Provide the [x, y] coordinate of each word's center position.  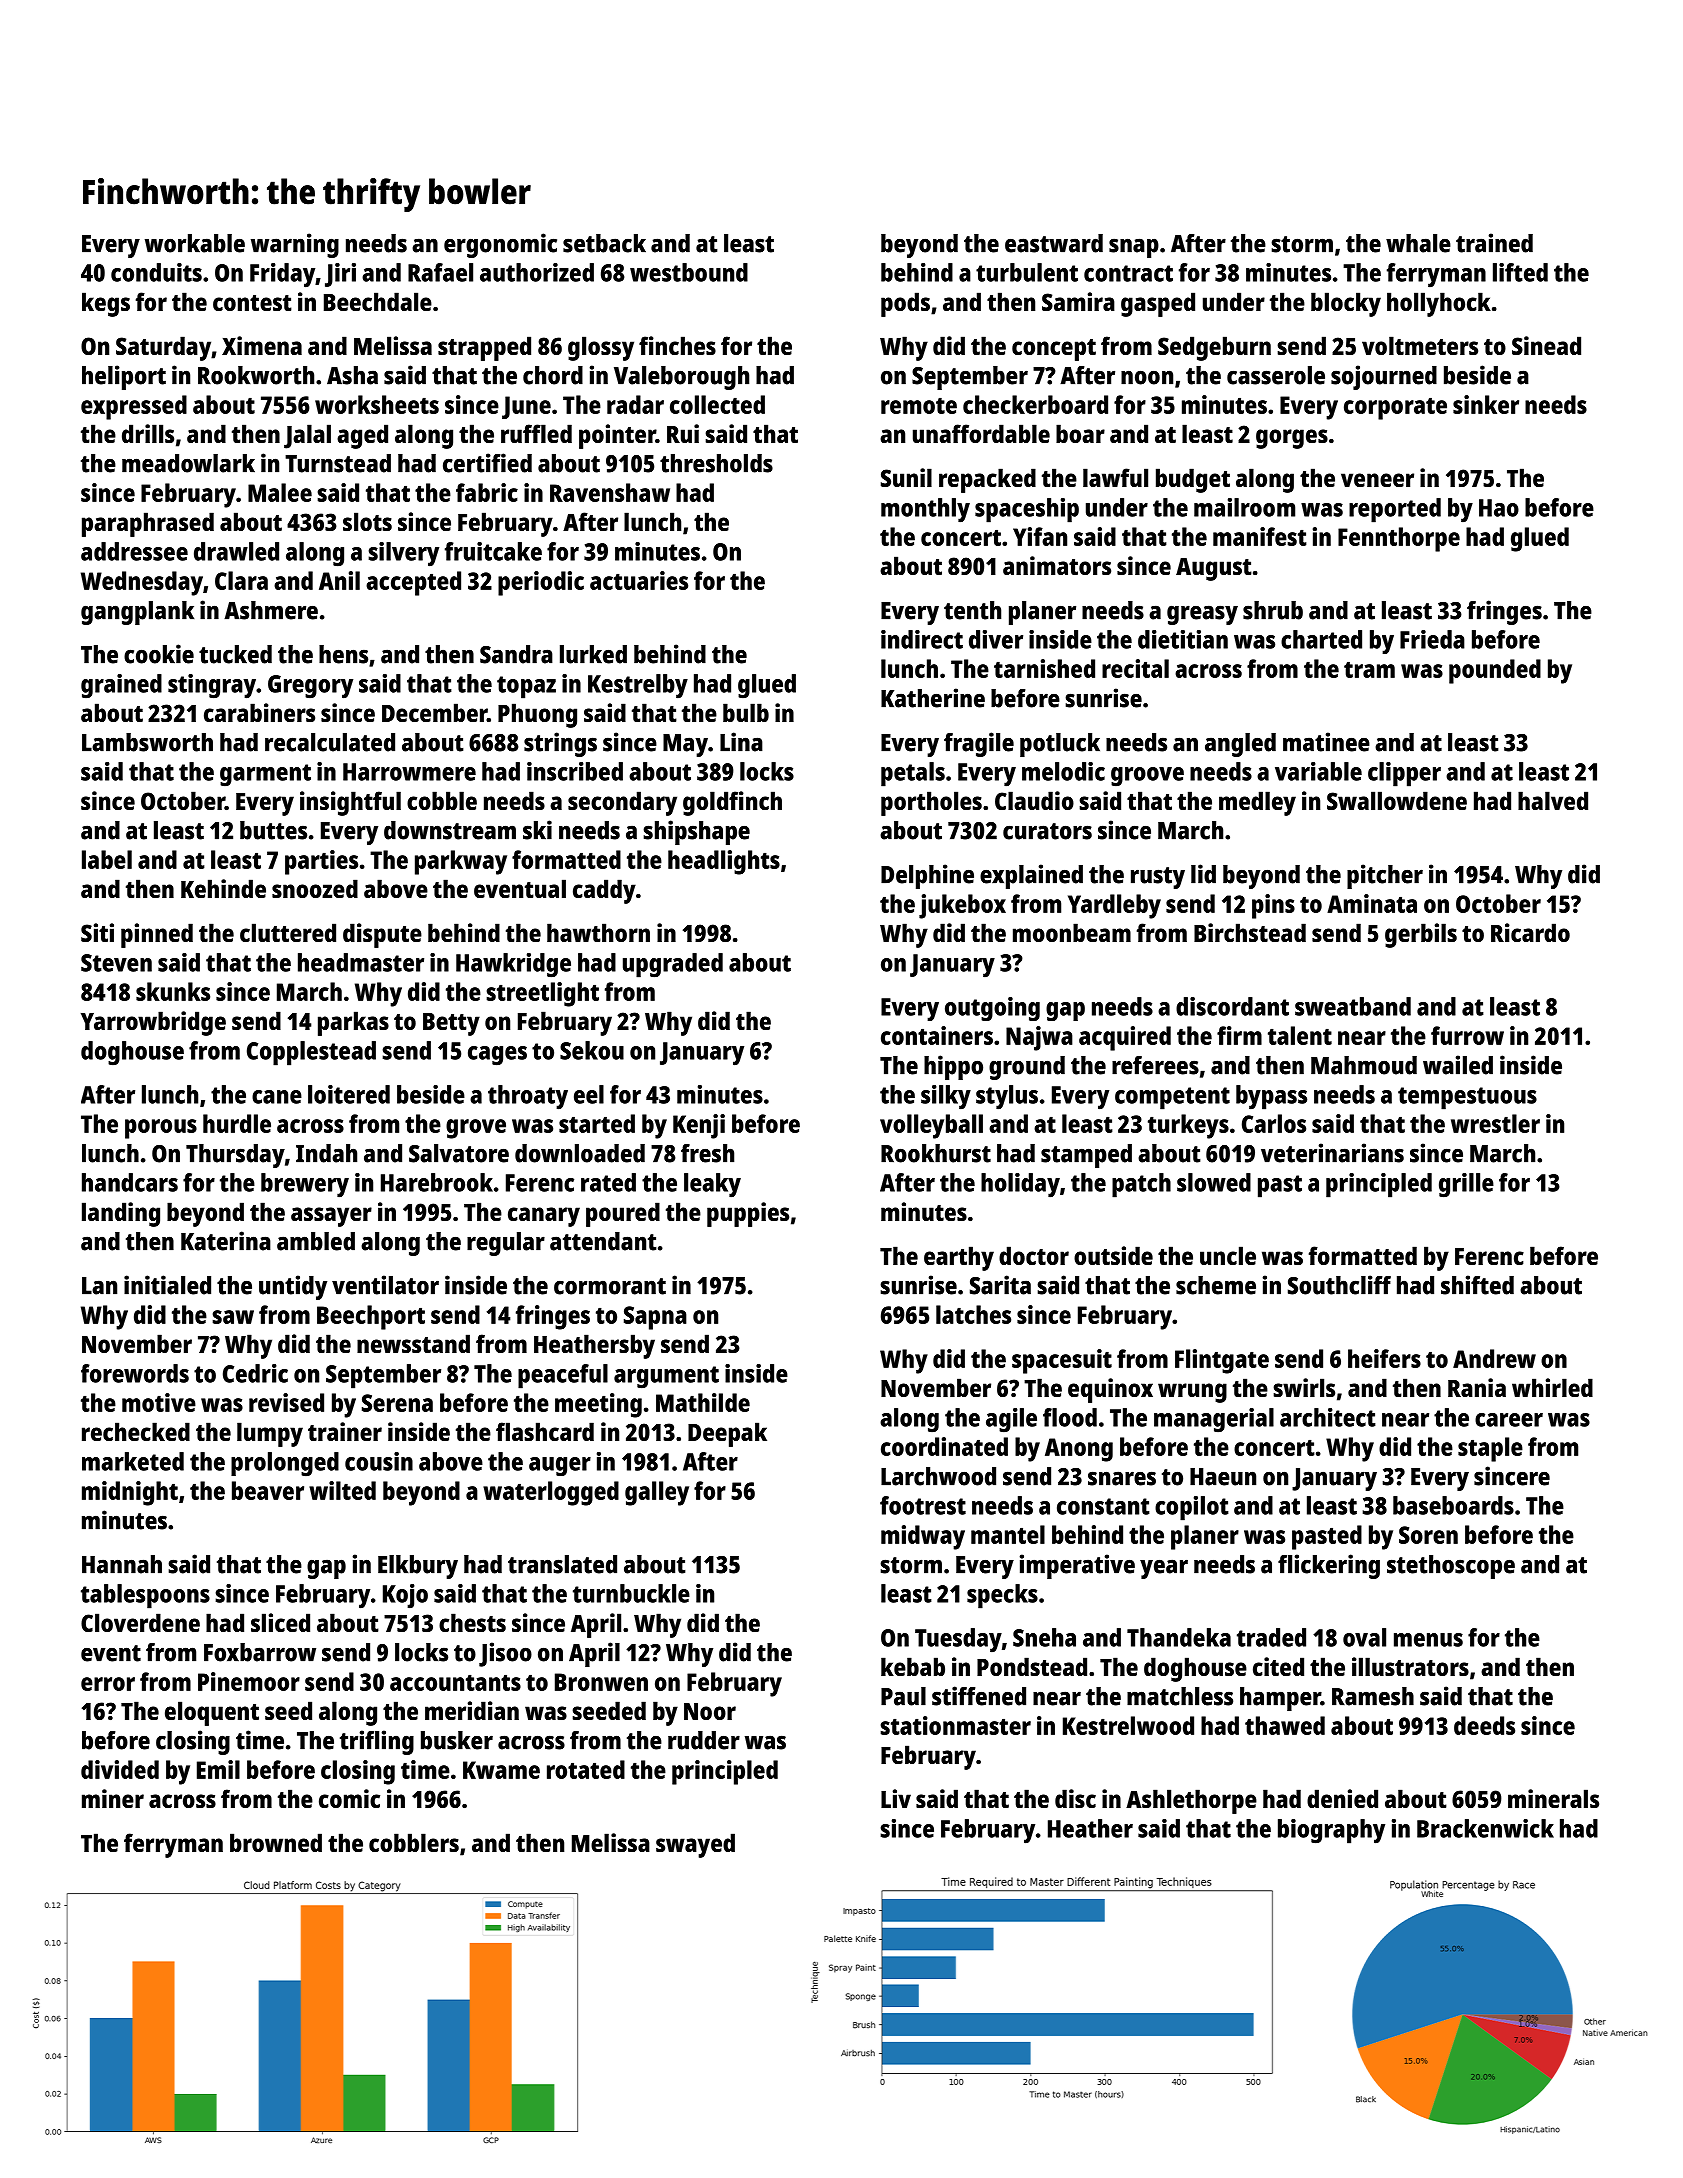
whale [1418, 243]
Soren [1428, 1535]
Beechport [371, 1317]
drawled [236, 551]
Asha [352, 375]
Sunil [906, 477]
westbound [689, 272]
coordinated [944, 1446]
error [108, 1684]
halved [1553, 800]
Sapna [655, 1318]
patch [1141, 1185]
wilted [342, 1490]
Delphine [927, 876]
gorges [1292, 439]
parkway [461, 862]
